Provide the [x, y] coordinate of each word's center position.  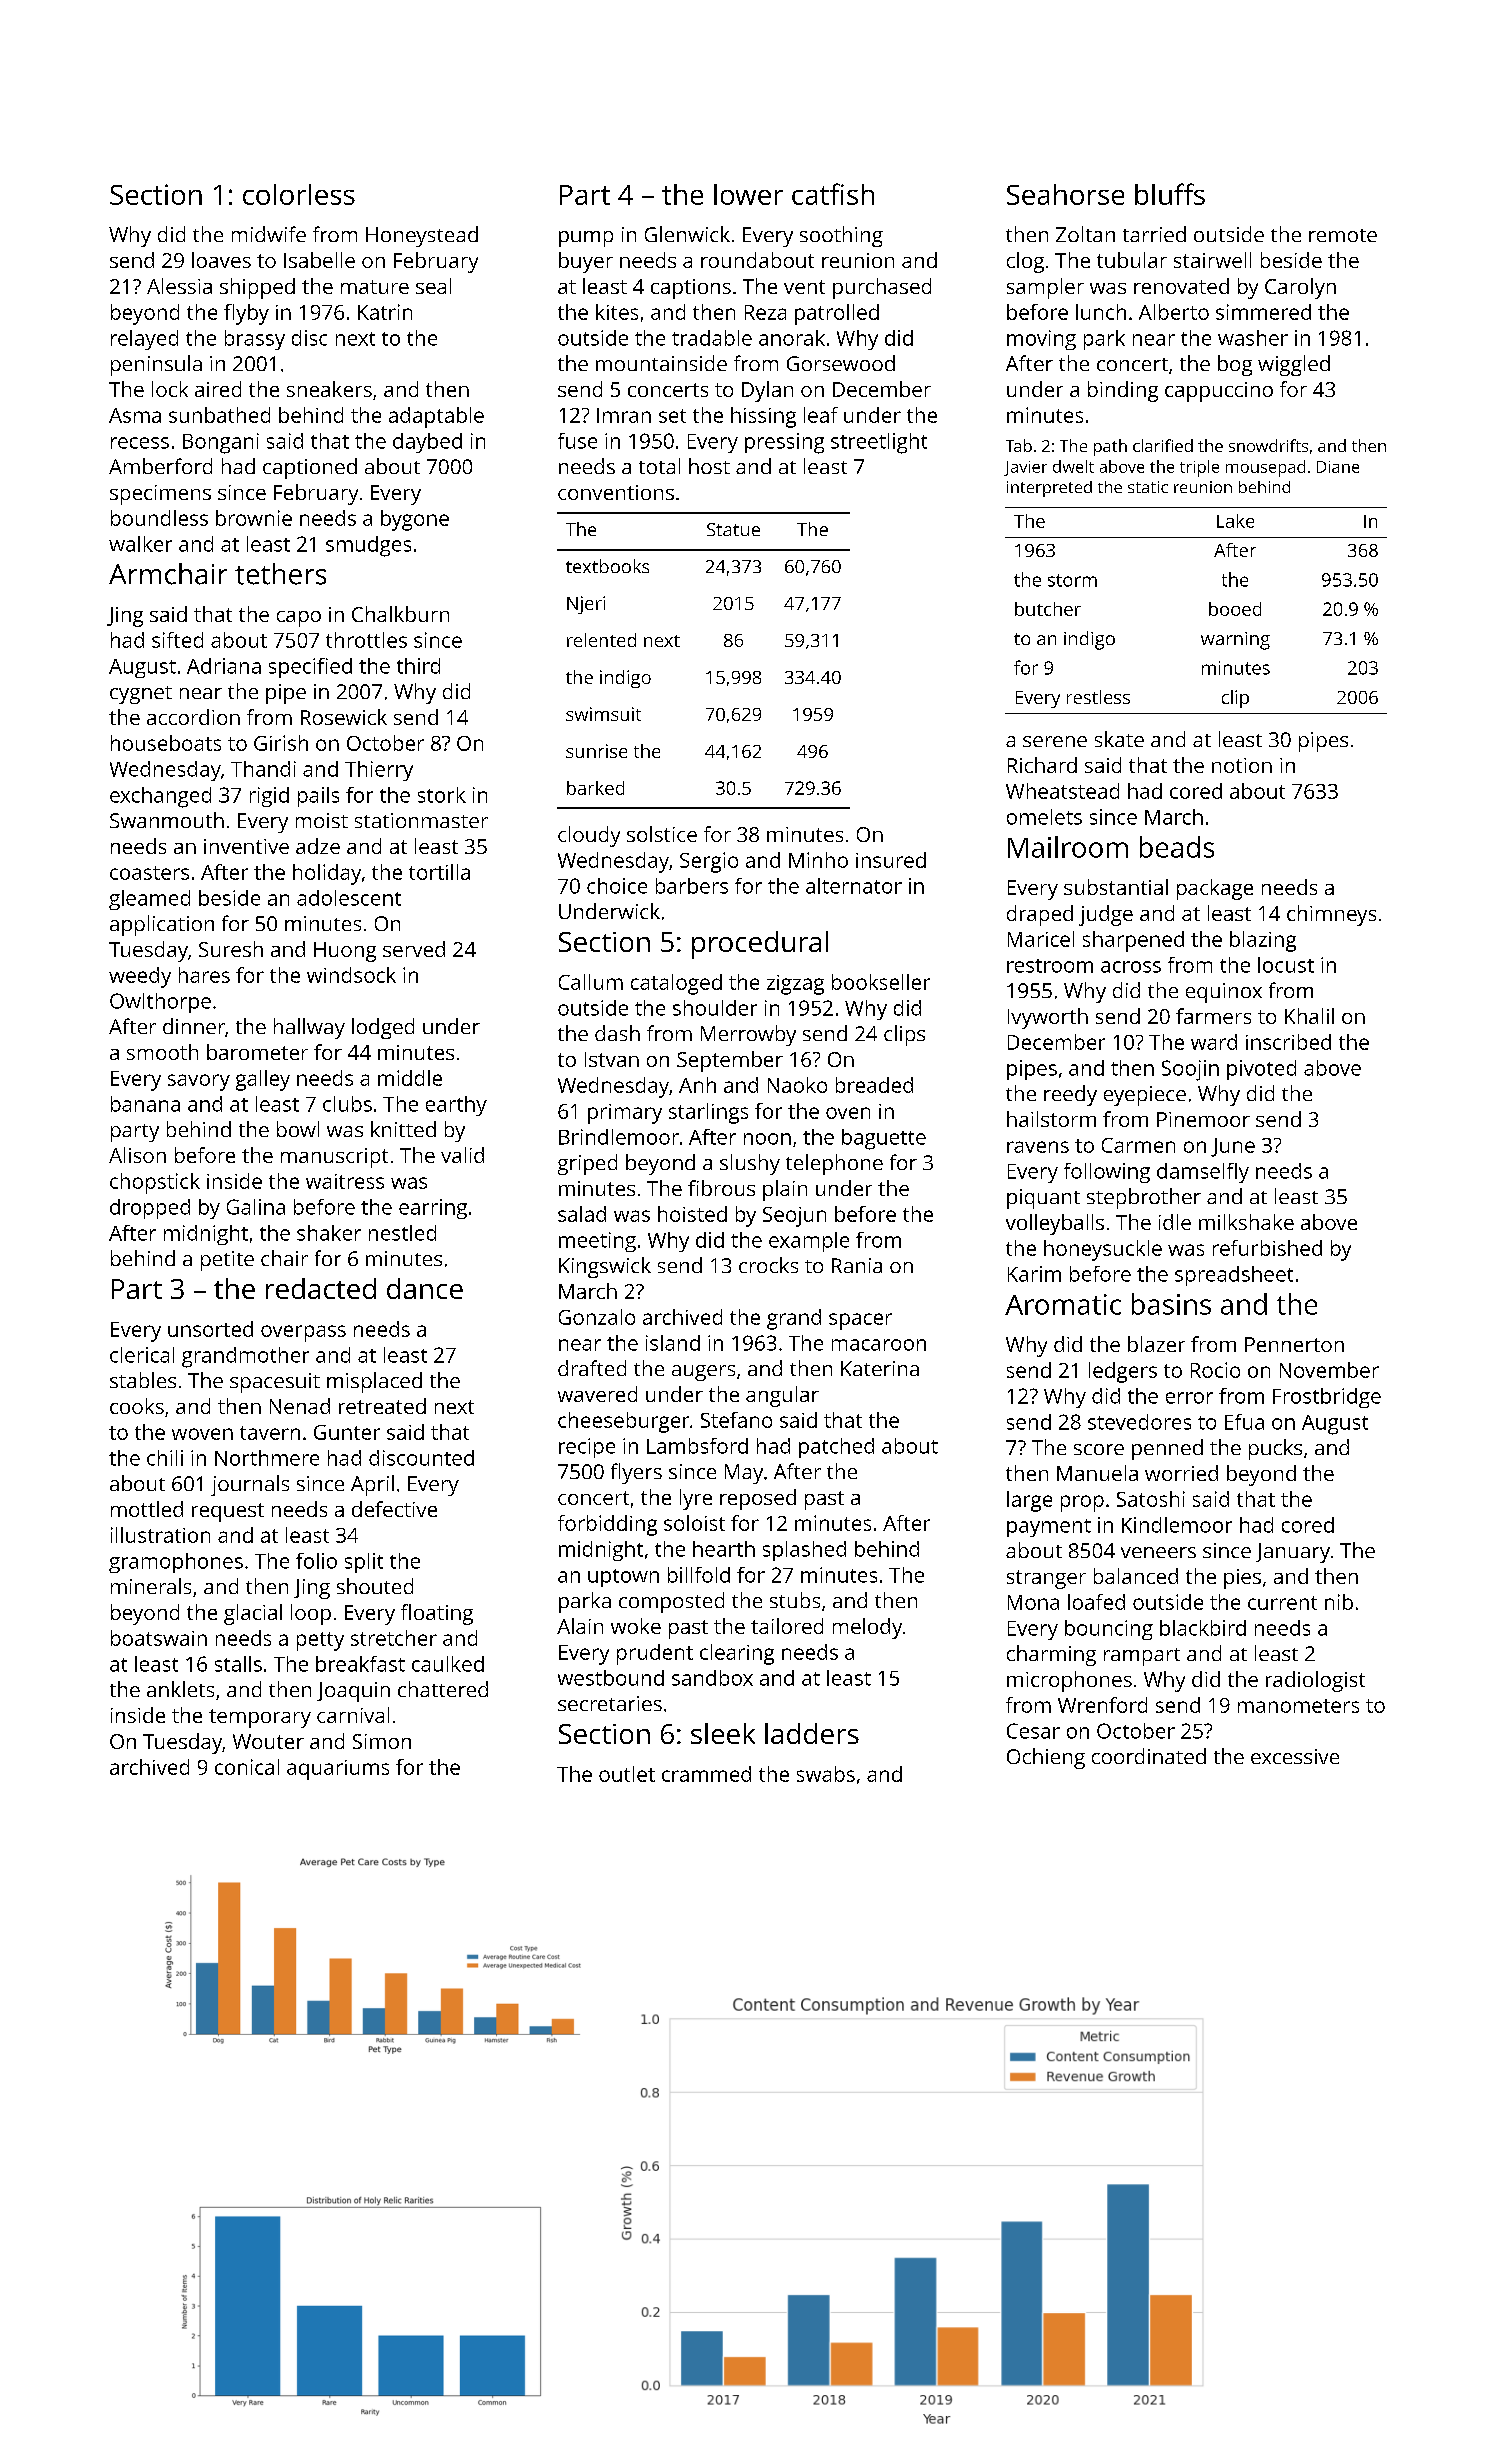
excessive [1295, 1756]
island [673, 1343]
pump [586, 239]
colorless [299, 194]
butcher [1048, 609]
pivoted [1261, 1070]
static [1148, 487]
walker [140, 544]
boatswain [159, 1638]
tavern [270, 1433]
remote [1343, 235]
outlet [627, 1774]
